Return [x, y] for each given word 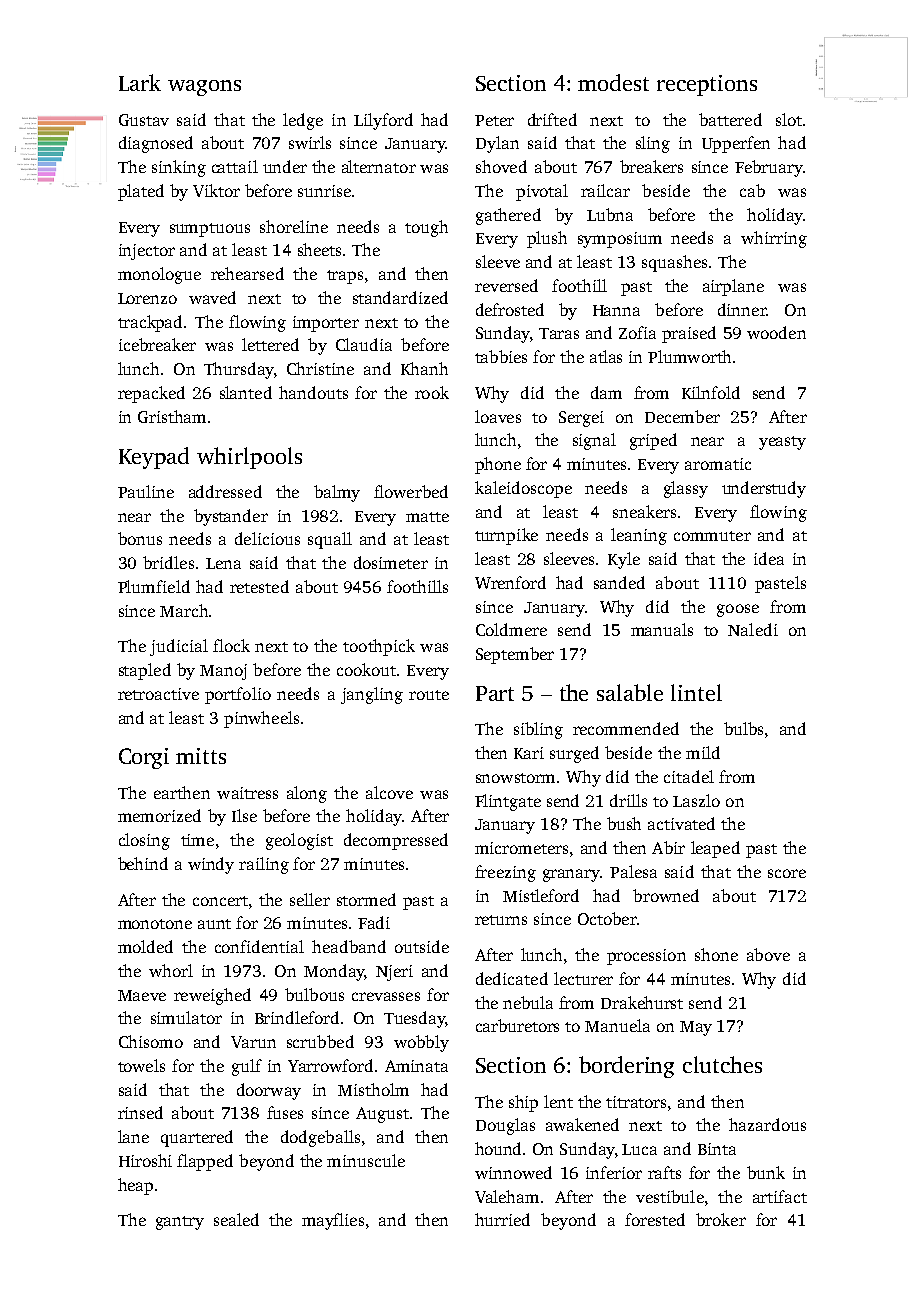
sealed [236, 1219]
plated [141, 192]
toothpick [379, 647]
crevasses [386, 996]
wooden [776, 332]
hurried [502, 1219]
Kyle [624, 560]
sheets [319, 249]
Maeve [142, 995]
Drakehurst [642, 1002]
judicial [179, 647]
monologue [159, 275]
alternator [379, 166]
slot [789, 119]
